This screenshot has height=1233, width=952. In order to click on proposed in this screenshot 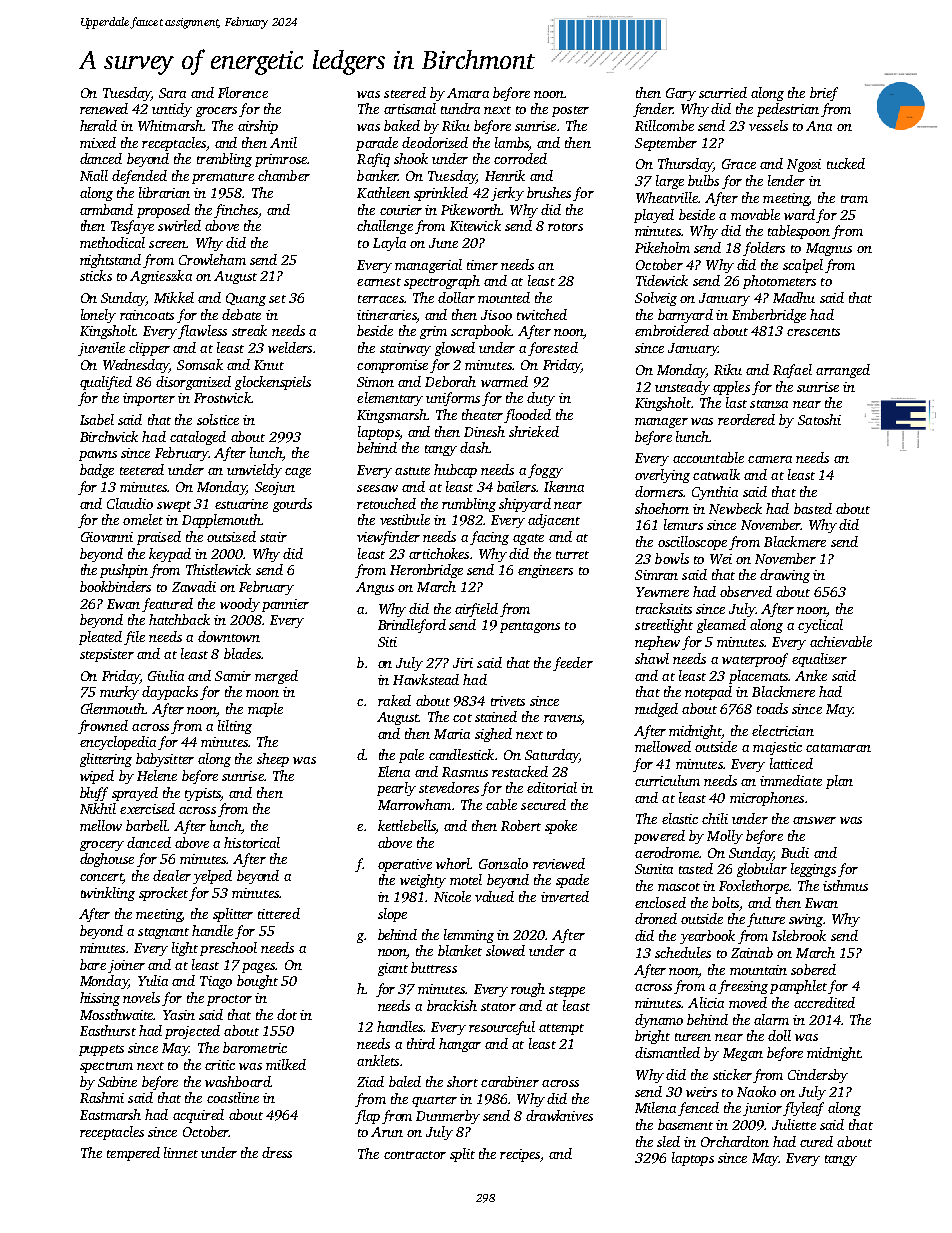, I will do `click(163, 211)`.
